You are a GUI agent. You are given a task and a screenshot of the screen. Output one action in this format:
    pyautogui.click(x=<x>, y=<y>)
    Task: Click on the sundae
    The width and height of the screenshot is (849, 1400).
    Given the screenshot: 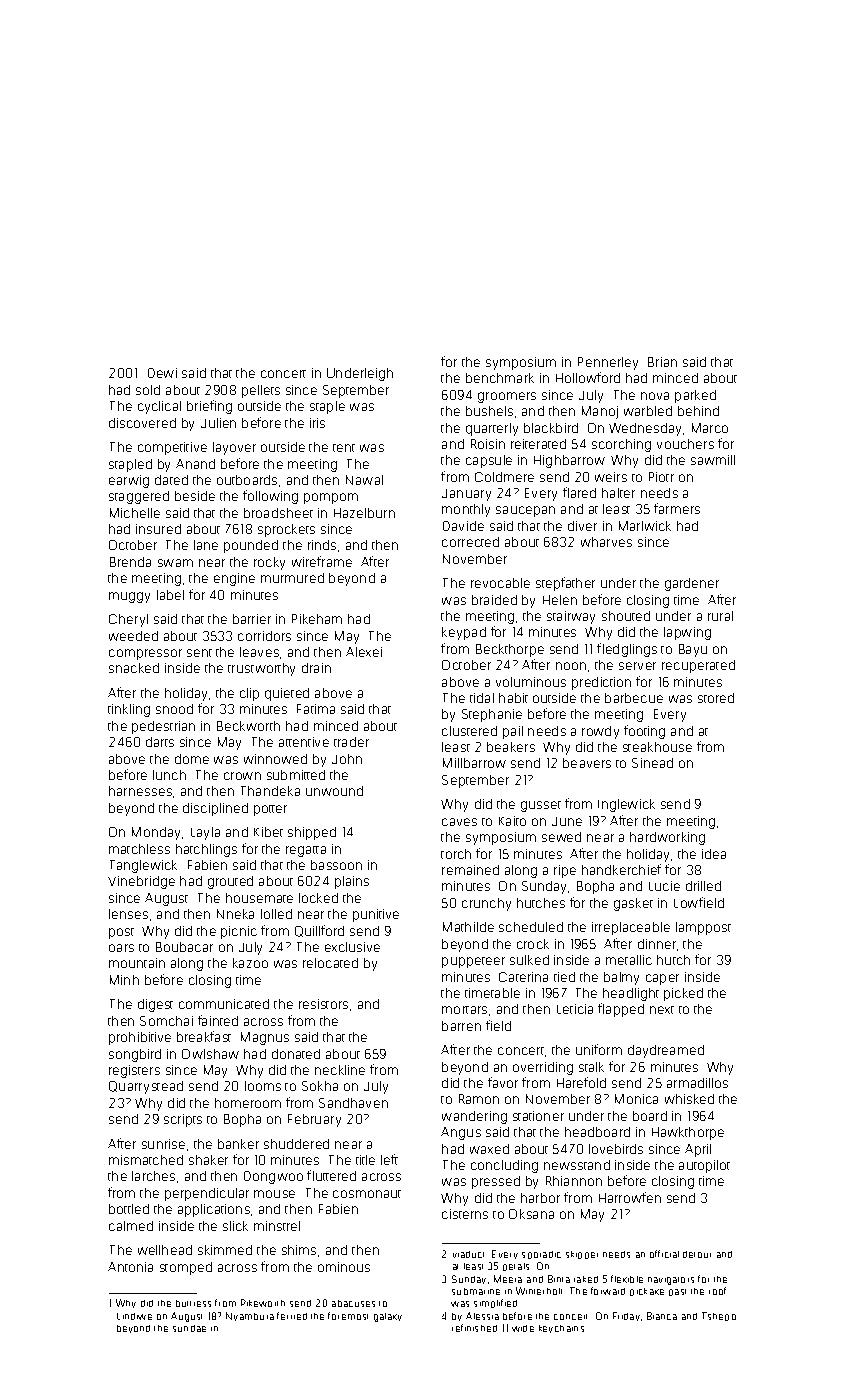 What is the action you would take?
    pyautogui.click(x=189, y=1328)
